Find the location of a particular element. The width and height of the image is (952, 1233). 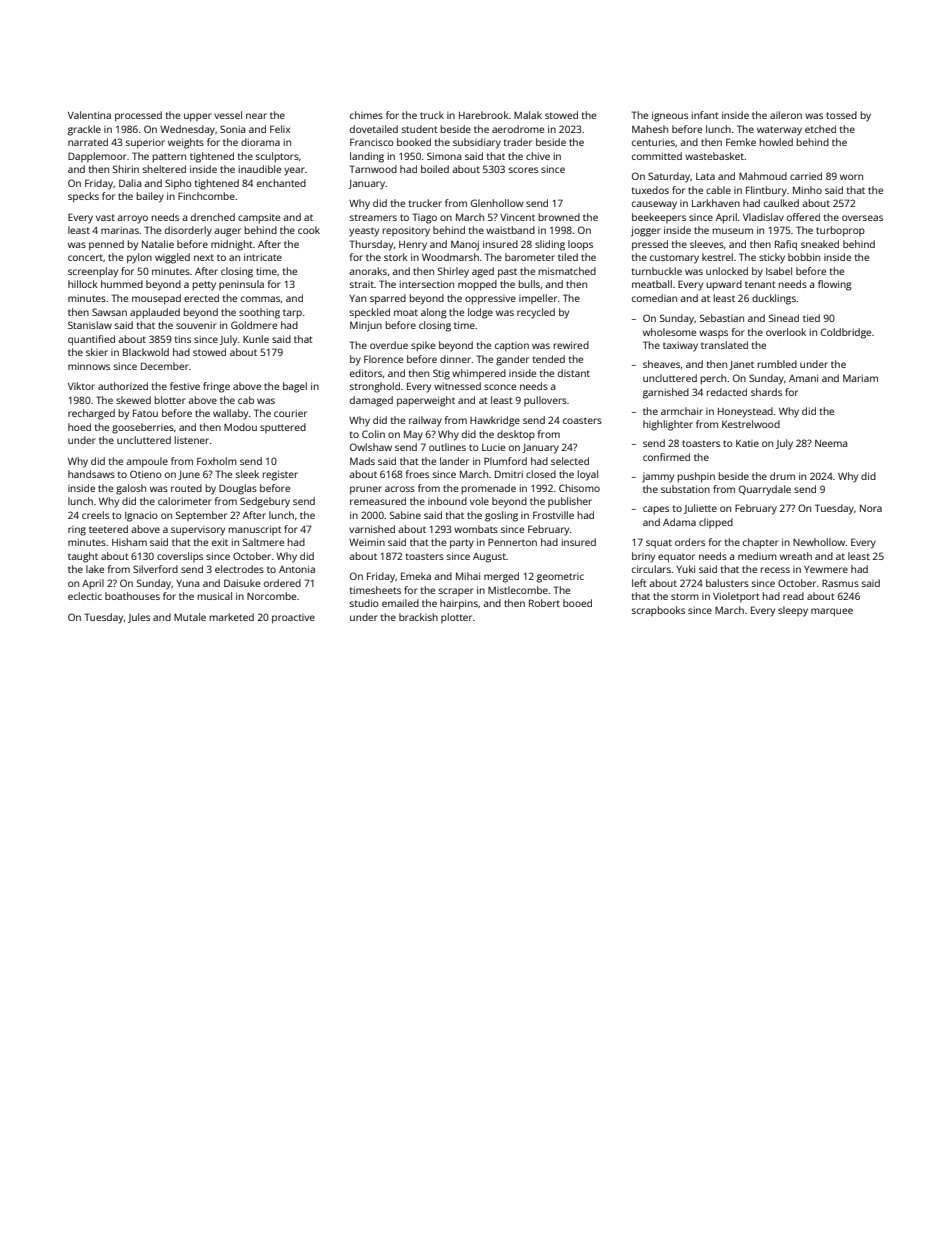

Mutale is located at coordinates (190, 617).
